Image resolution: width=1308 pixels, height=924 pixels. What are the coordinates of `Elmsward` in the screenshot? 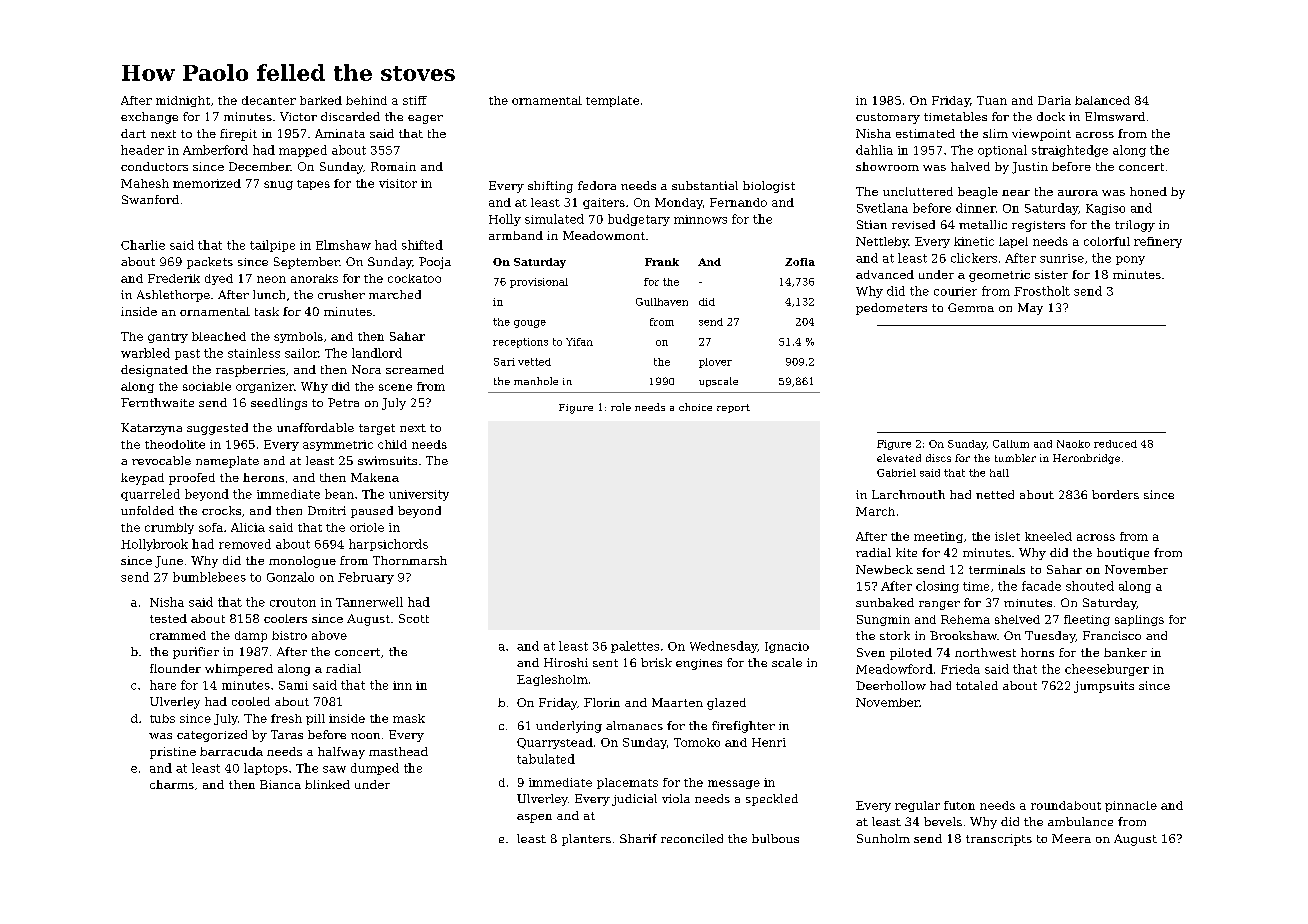 It's located at (1115, 116).
